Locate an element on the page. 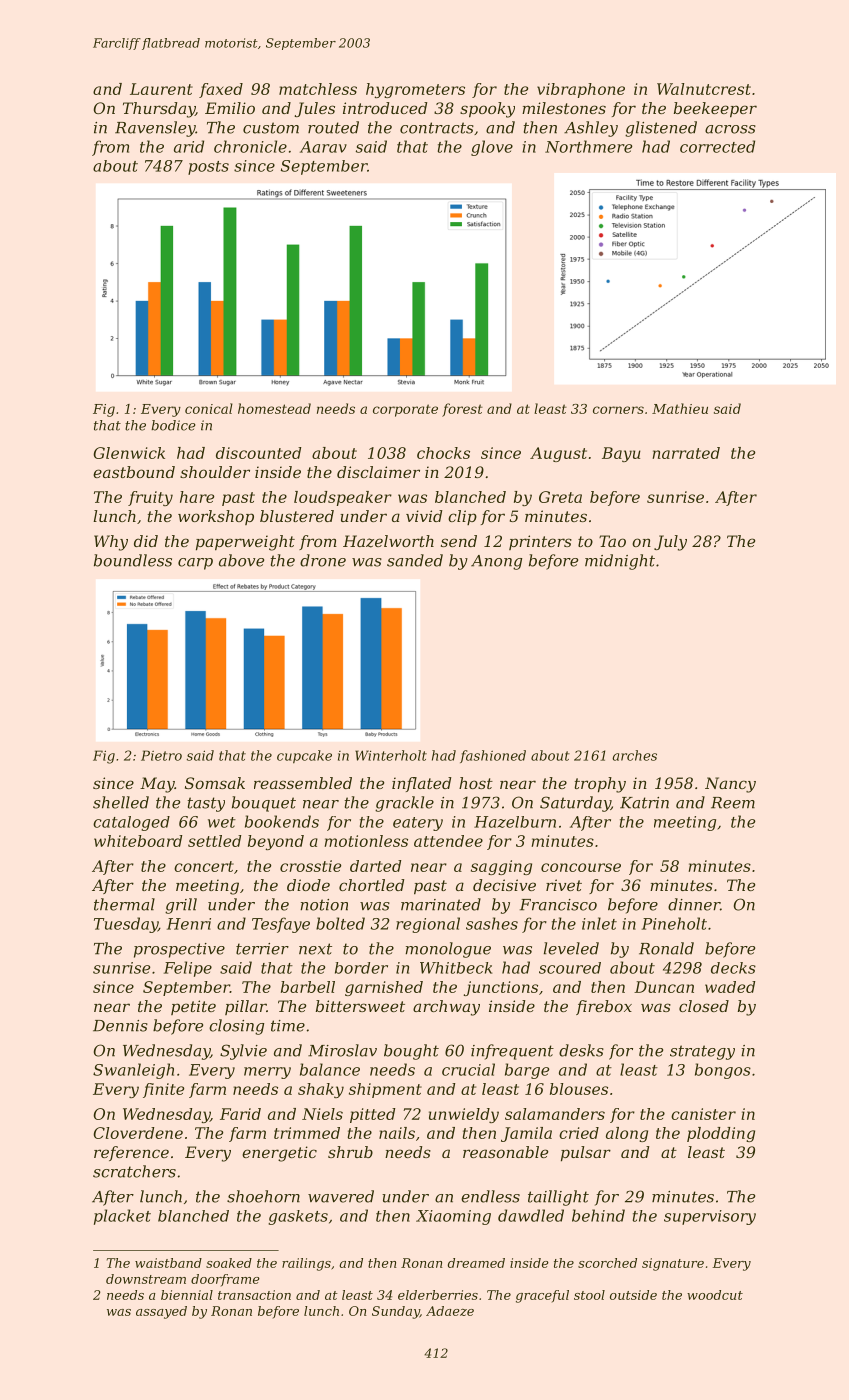  matchless is located at coordinates (318, 89).
